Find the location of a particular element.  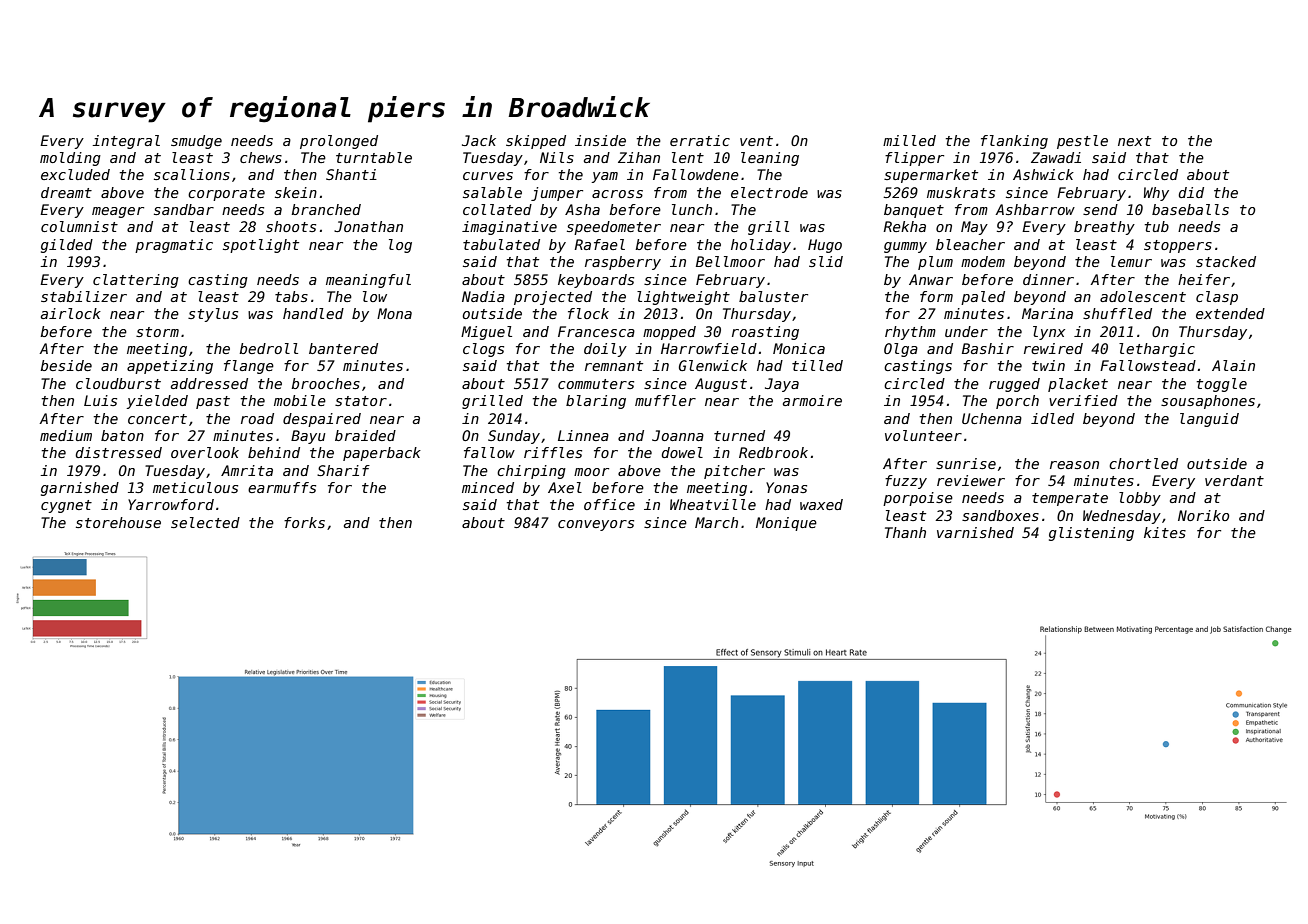

addressed is located at coordinates (209, 383).
